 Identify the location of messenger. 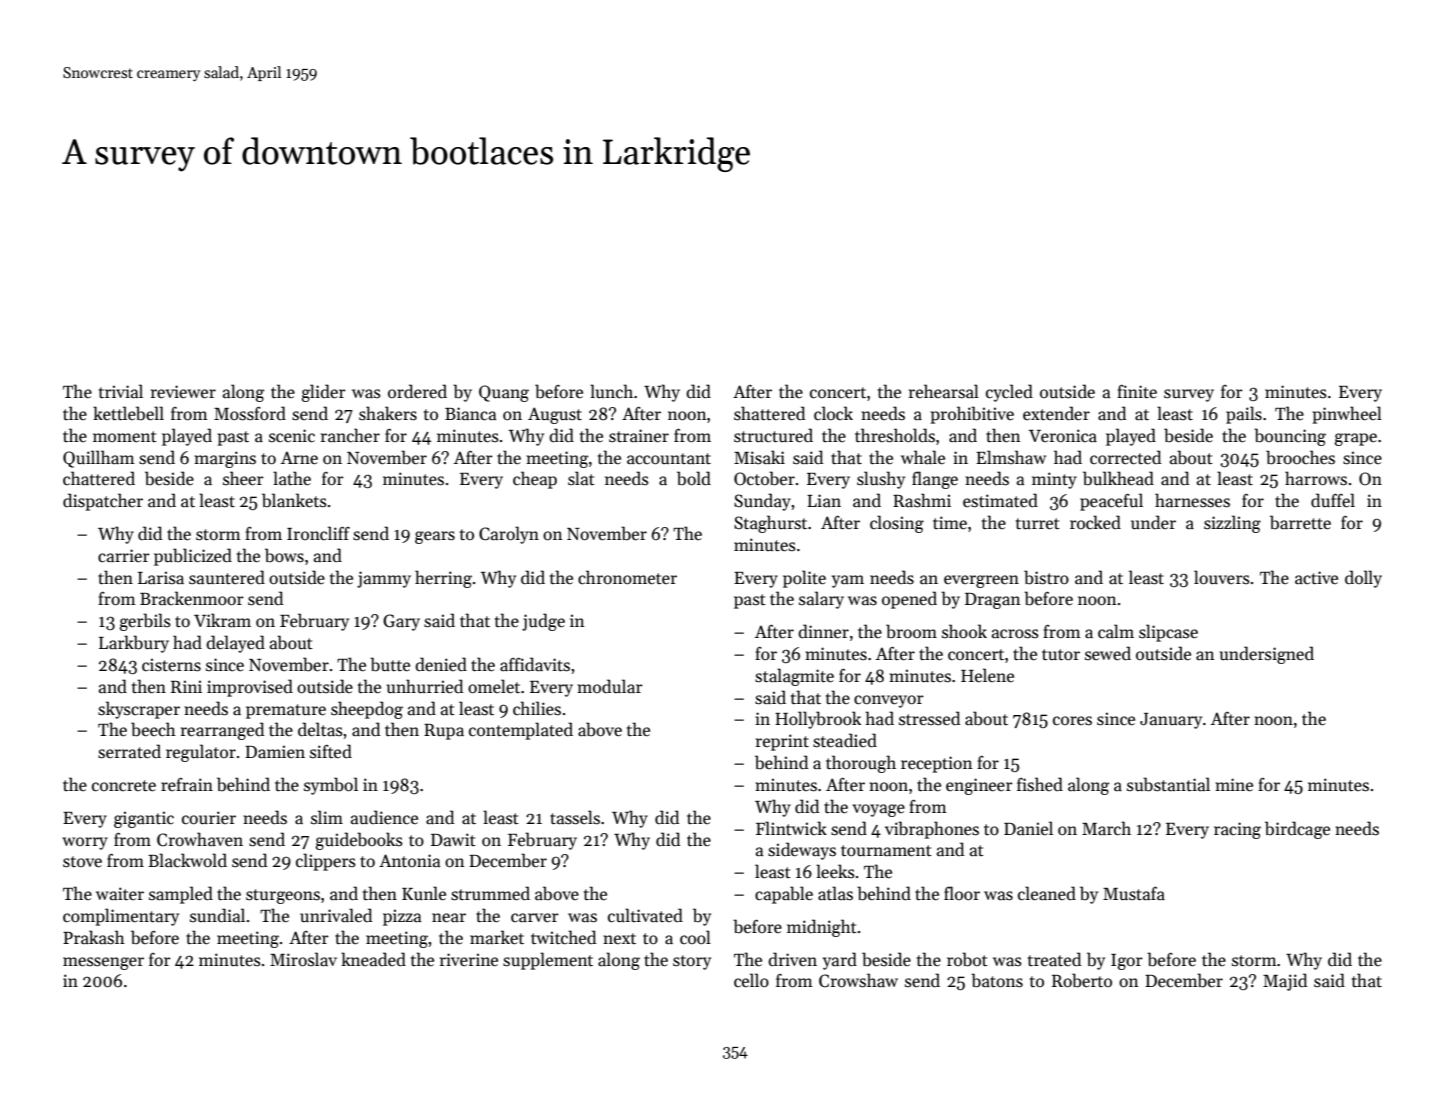
(103, 963).
